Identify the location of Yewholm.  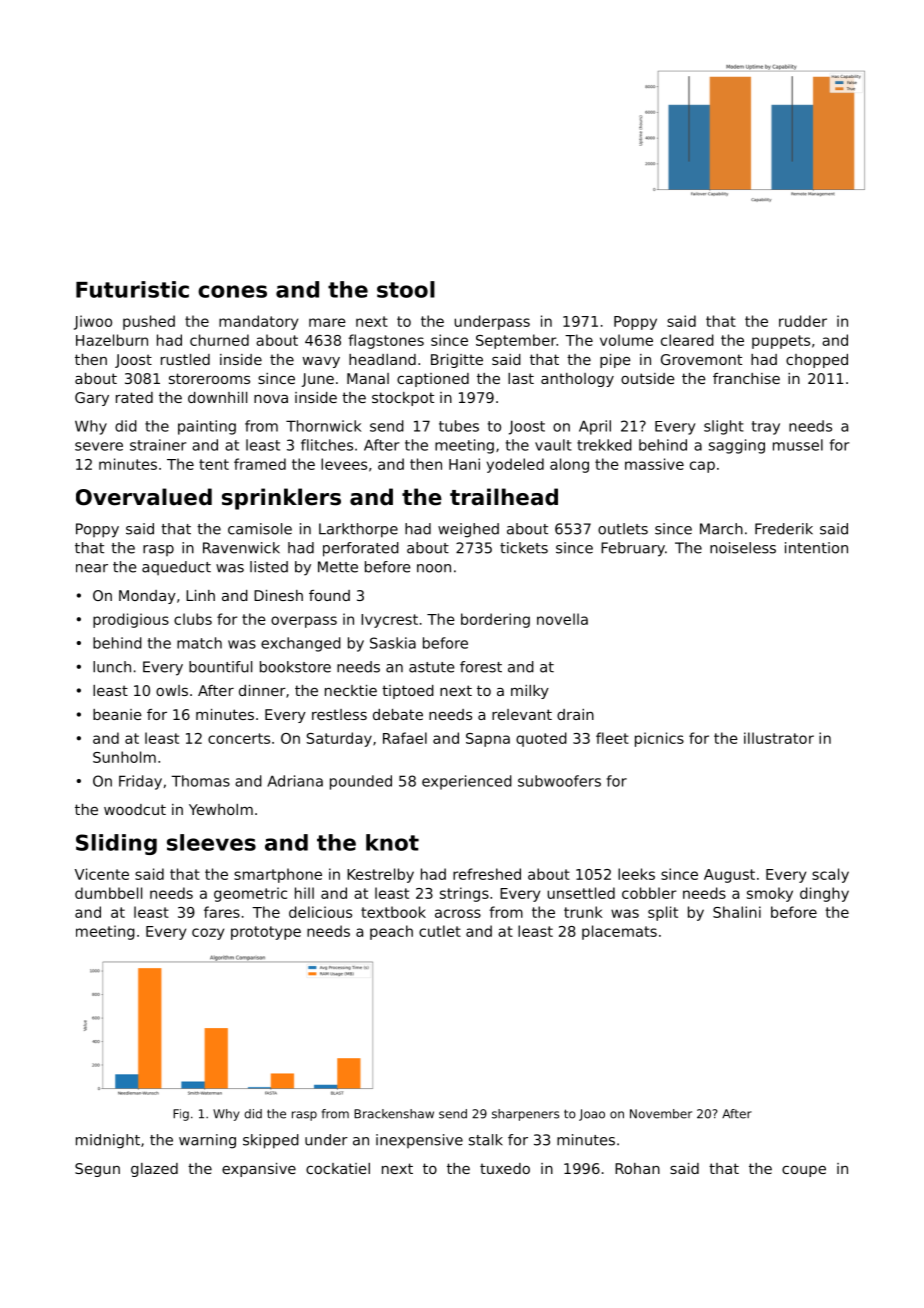
(221, 809).
